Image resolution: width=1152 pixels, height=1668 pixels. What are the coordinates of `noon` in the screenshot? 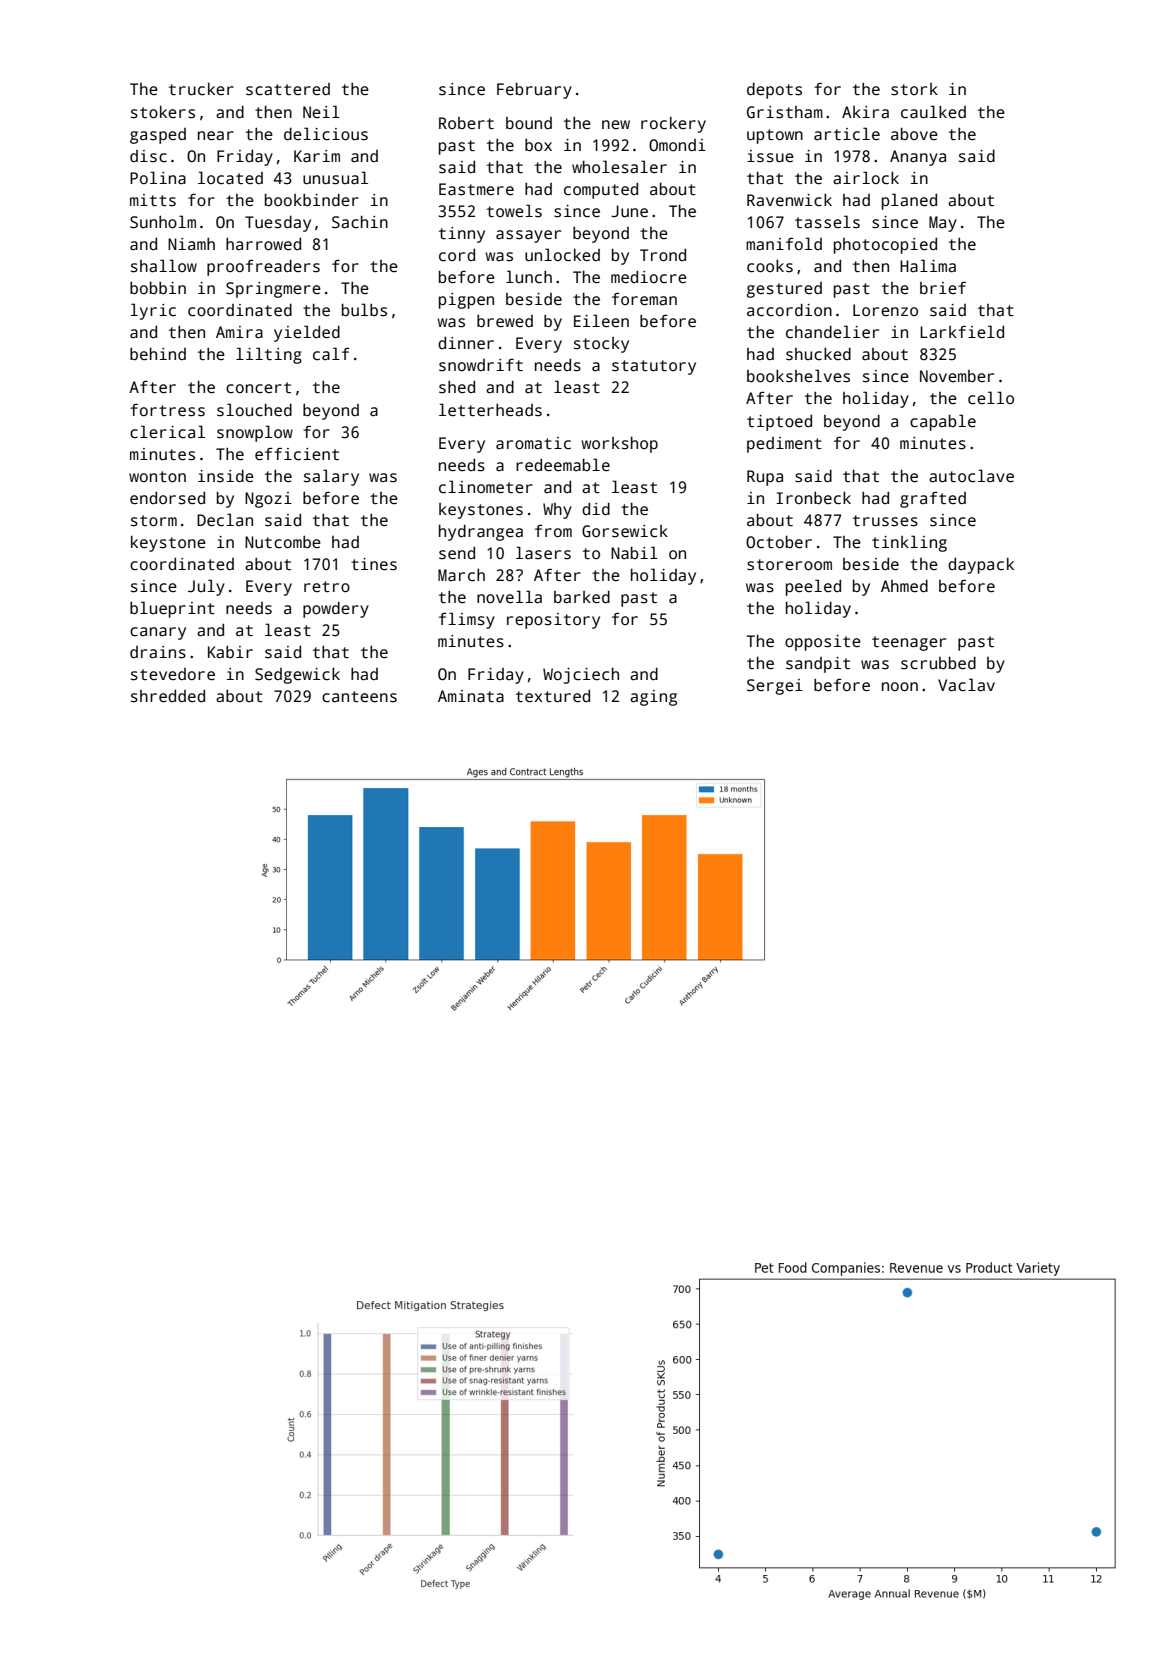 It's located at (900, 686).
